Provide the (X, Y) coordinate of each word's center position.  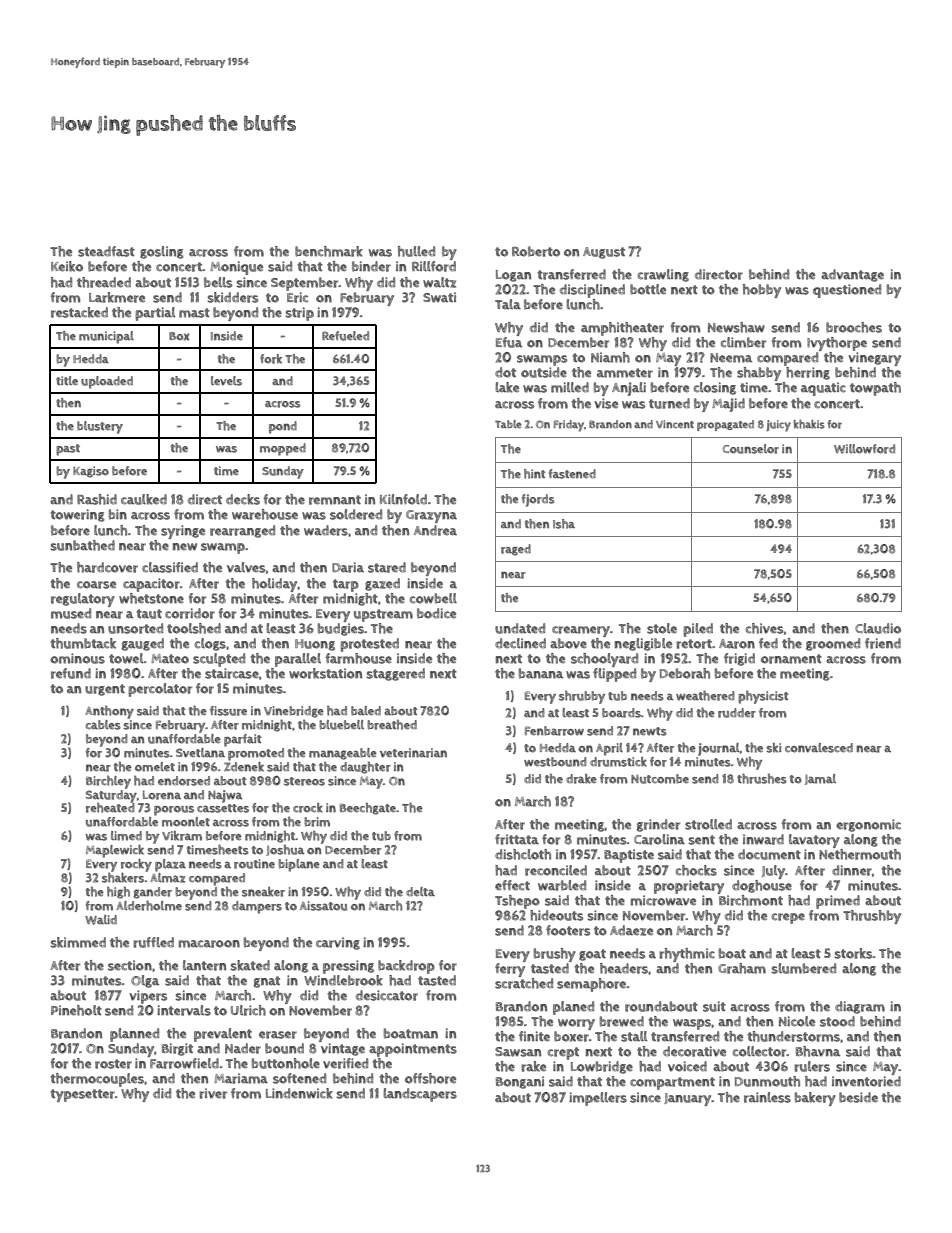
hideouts (556, 915)
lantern (204, 965)
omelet (155, 767)
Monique (236, 268)
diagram (860, 1007)
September (304, 284)
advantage (852, 275)
